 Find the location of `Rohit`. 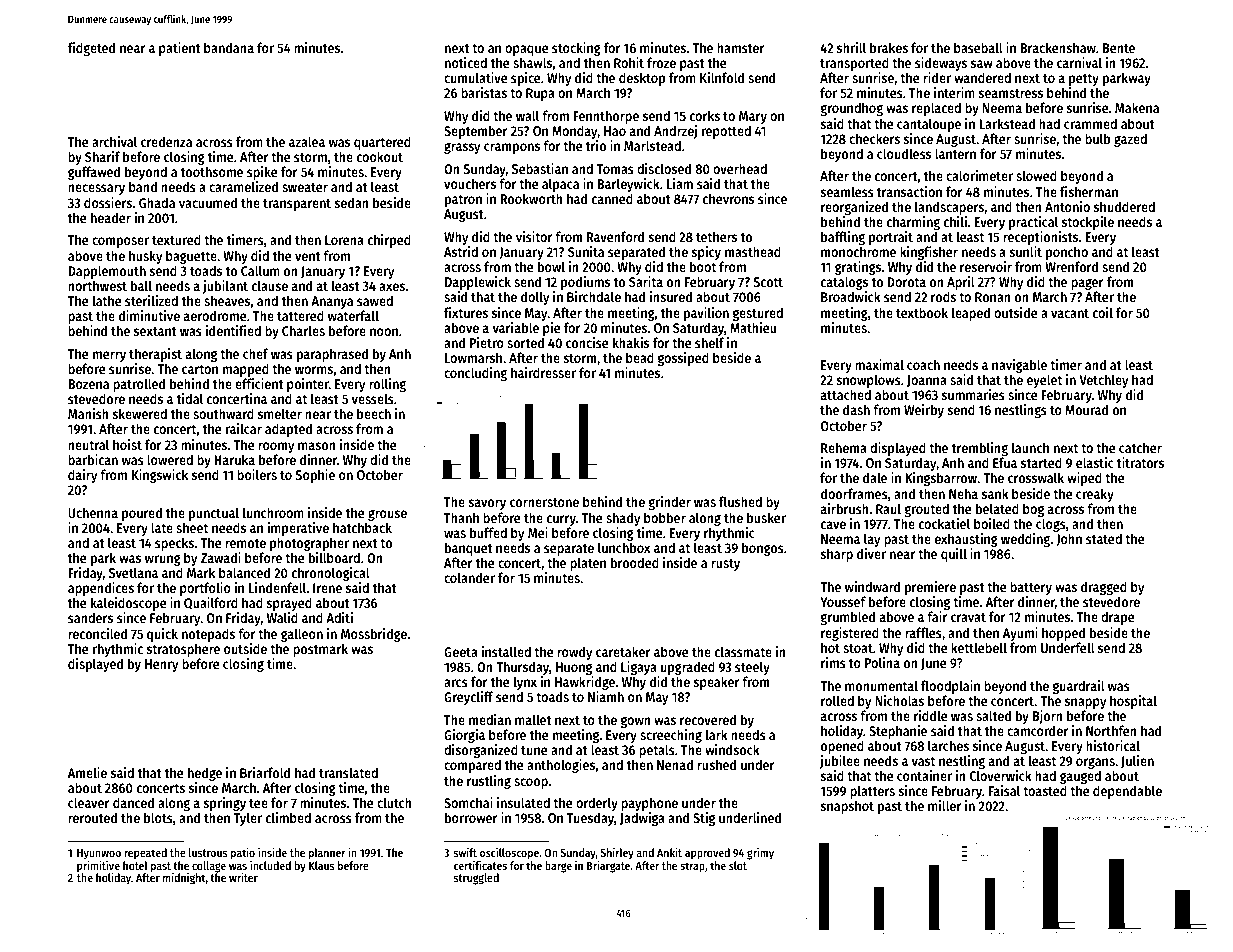

Rohit is located at coordinates (629, 62).
